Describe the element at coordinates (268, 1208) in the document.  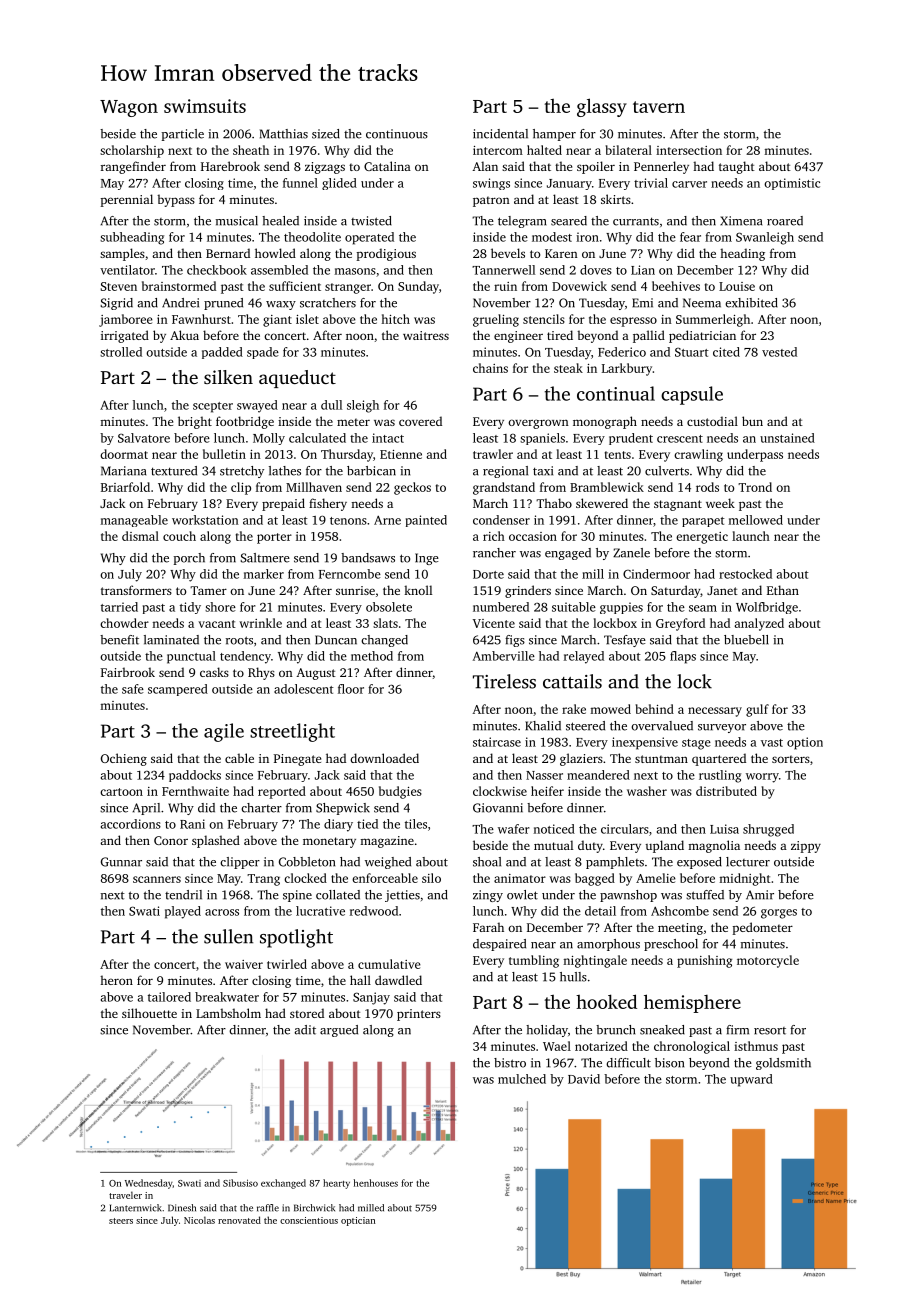
I see `raffle` at that location.
